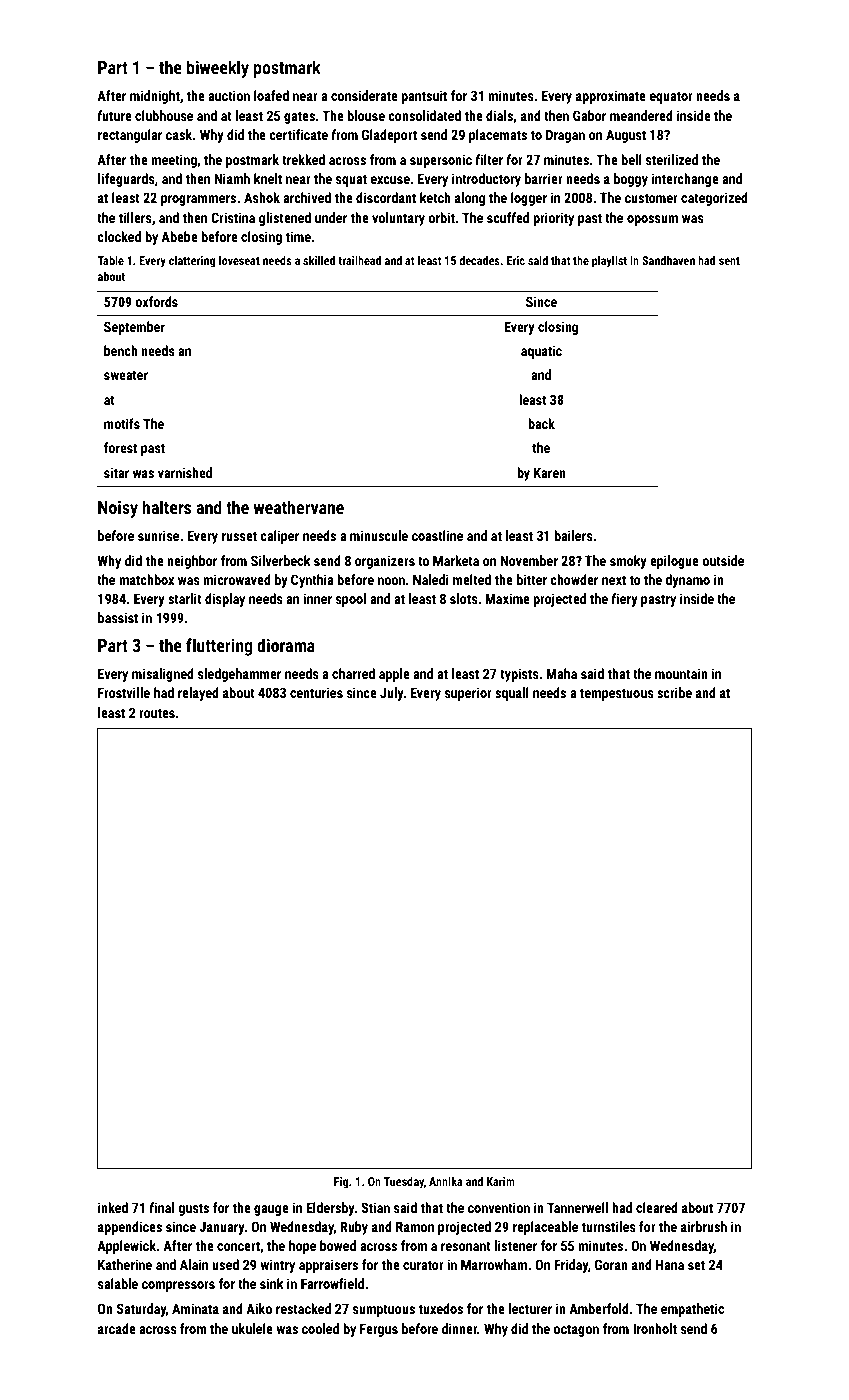 This screenshot has width=849, height=1400. I want to click on relayed, so click(198, 694).
